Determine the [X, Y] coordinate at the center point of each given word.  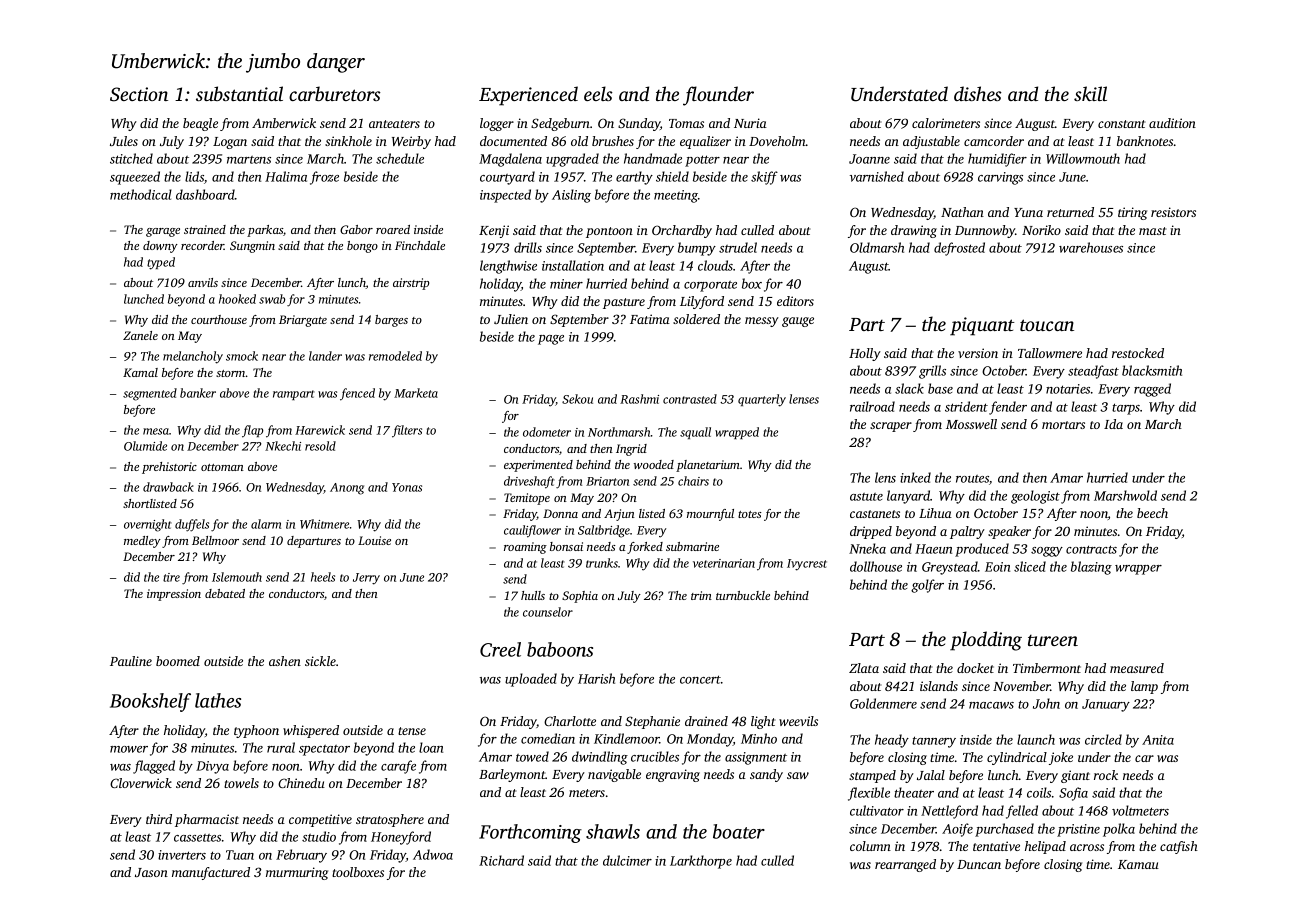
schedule [400, 158]
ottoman [222, 467]
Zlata [864, 668]
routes [972, 479]
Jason [151, 872]
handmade [653, 158]
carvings [1000, 178]
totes [750, 514]
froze [324, 178]
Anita [1158, 740]
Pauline [131, 661]
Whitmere [324, 524]
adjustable [931, 142]
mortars [1063, 425]
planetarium [708, 466]
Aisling [571, 196]
